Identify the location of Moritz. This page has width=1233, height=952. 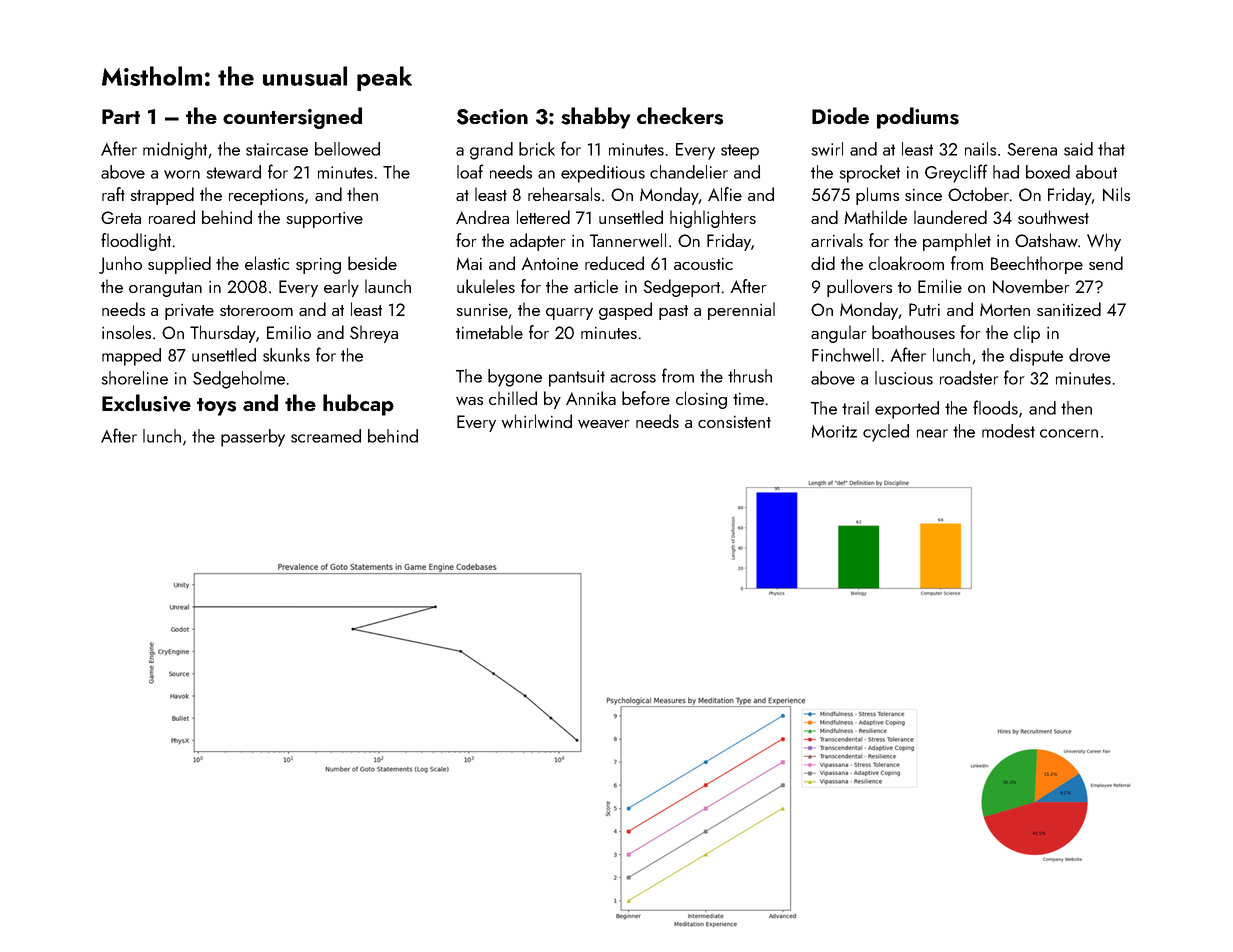
(834, 431).
